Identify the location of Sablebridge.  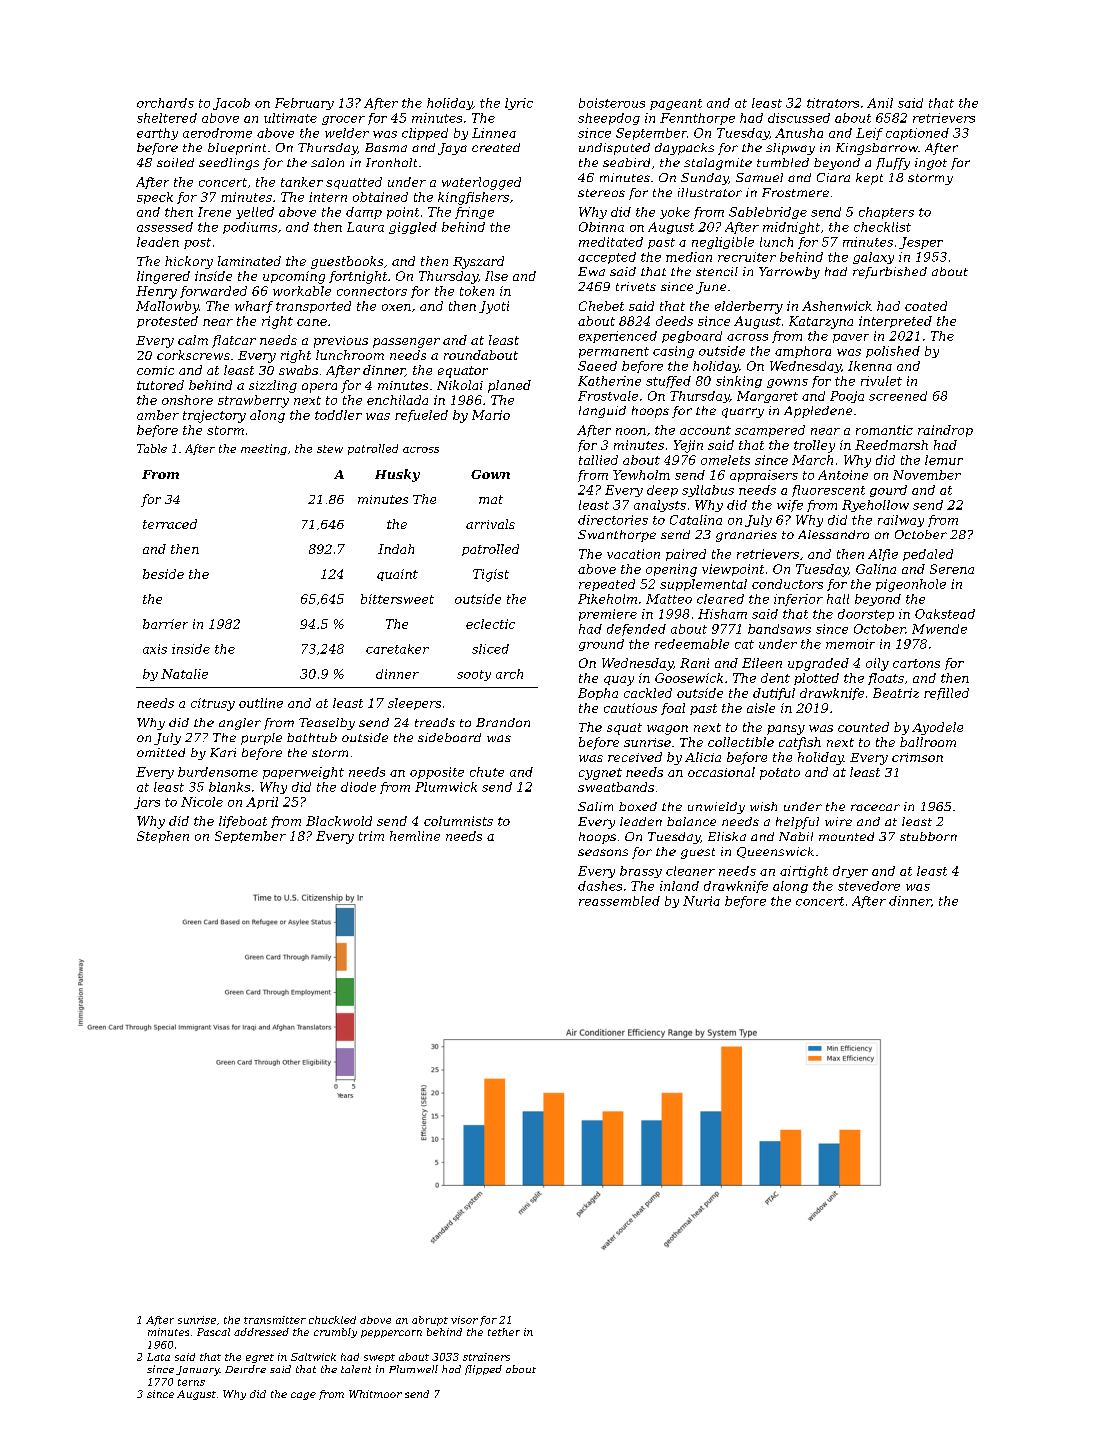
(768, 213).
